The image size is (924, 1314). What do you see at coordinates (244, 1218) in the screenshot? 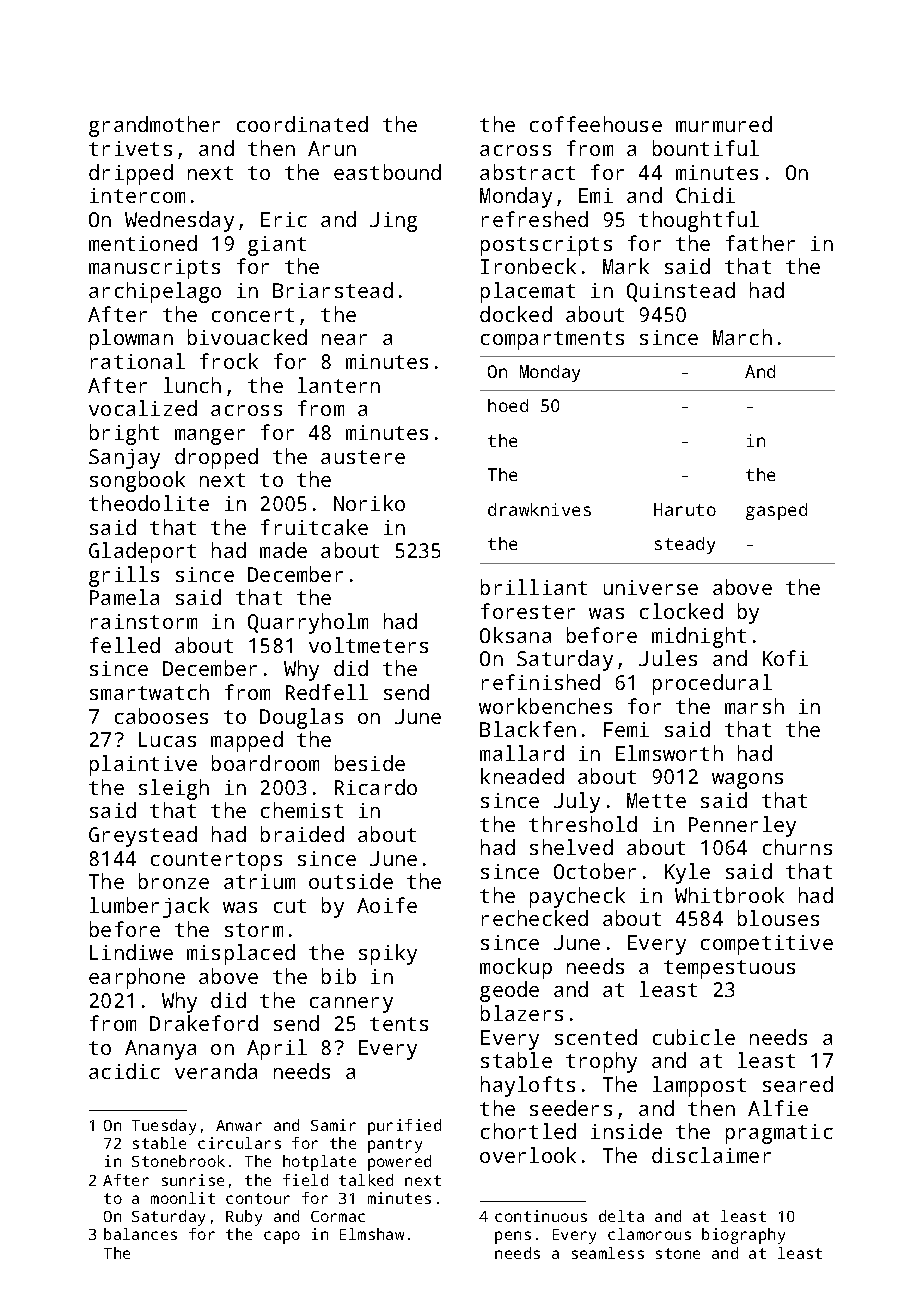
I see `Ruby` at bounding box center [244, 1218].
